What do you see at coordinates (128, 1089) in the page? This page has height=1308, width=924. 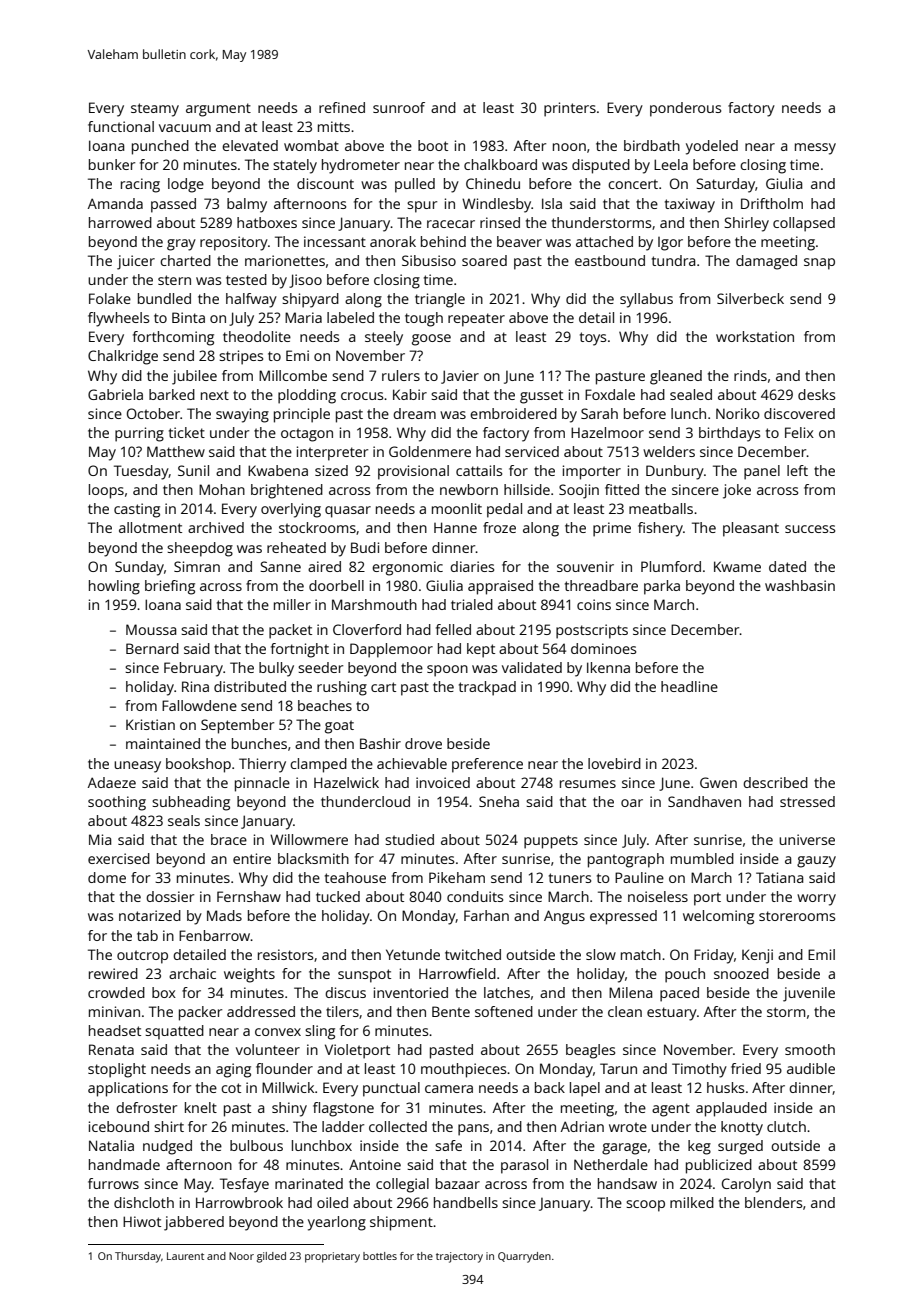 I see `applications` at bounding box center [128, 1089].
